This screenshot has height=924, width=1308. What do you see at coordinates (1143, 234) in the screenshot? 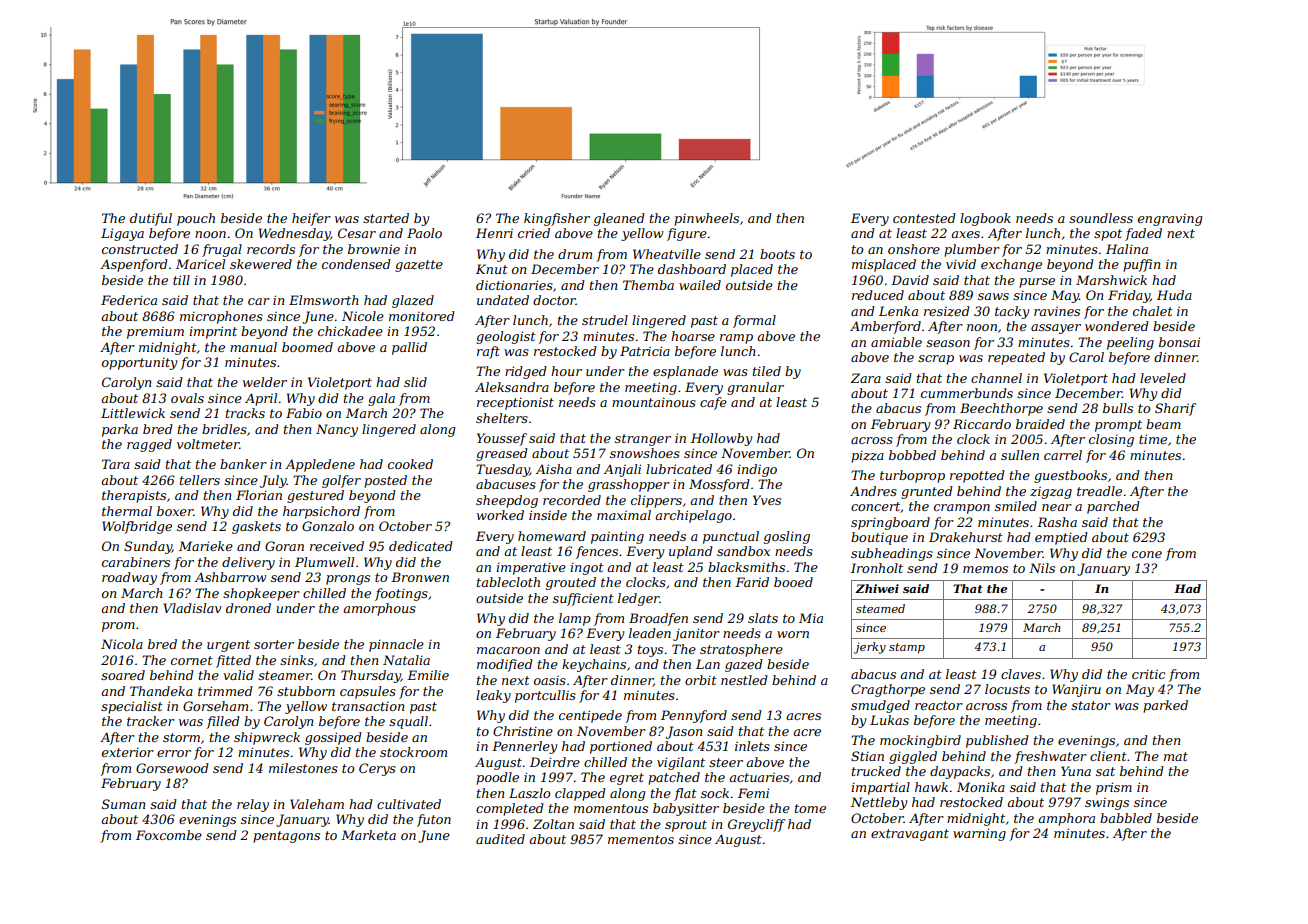
I see `faded` at bounding box center [1143, 234].
